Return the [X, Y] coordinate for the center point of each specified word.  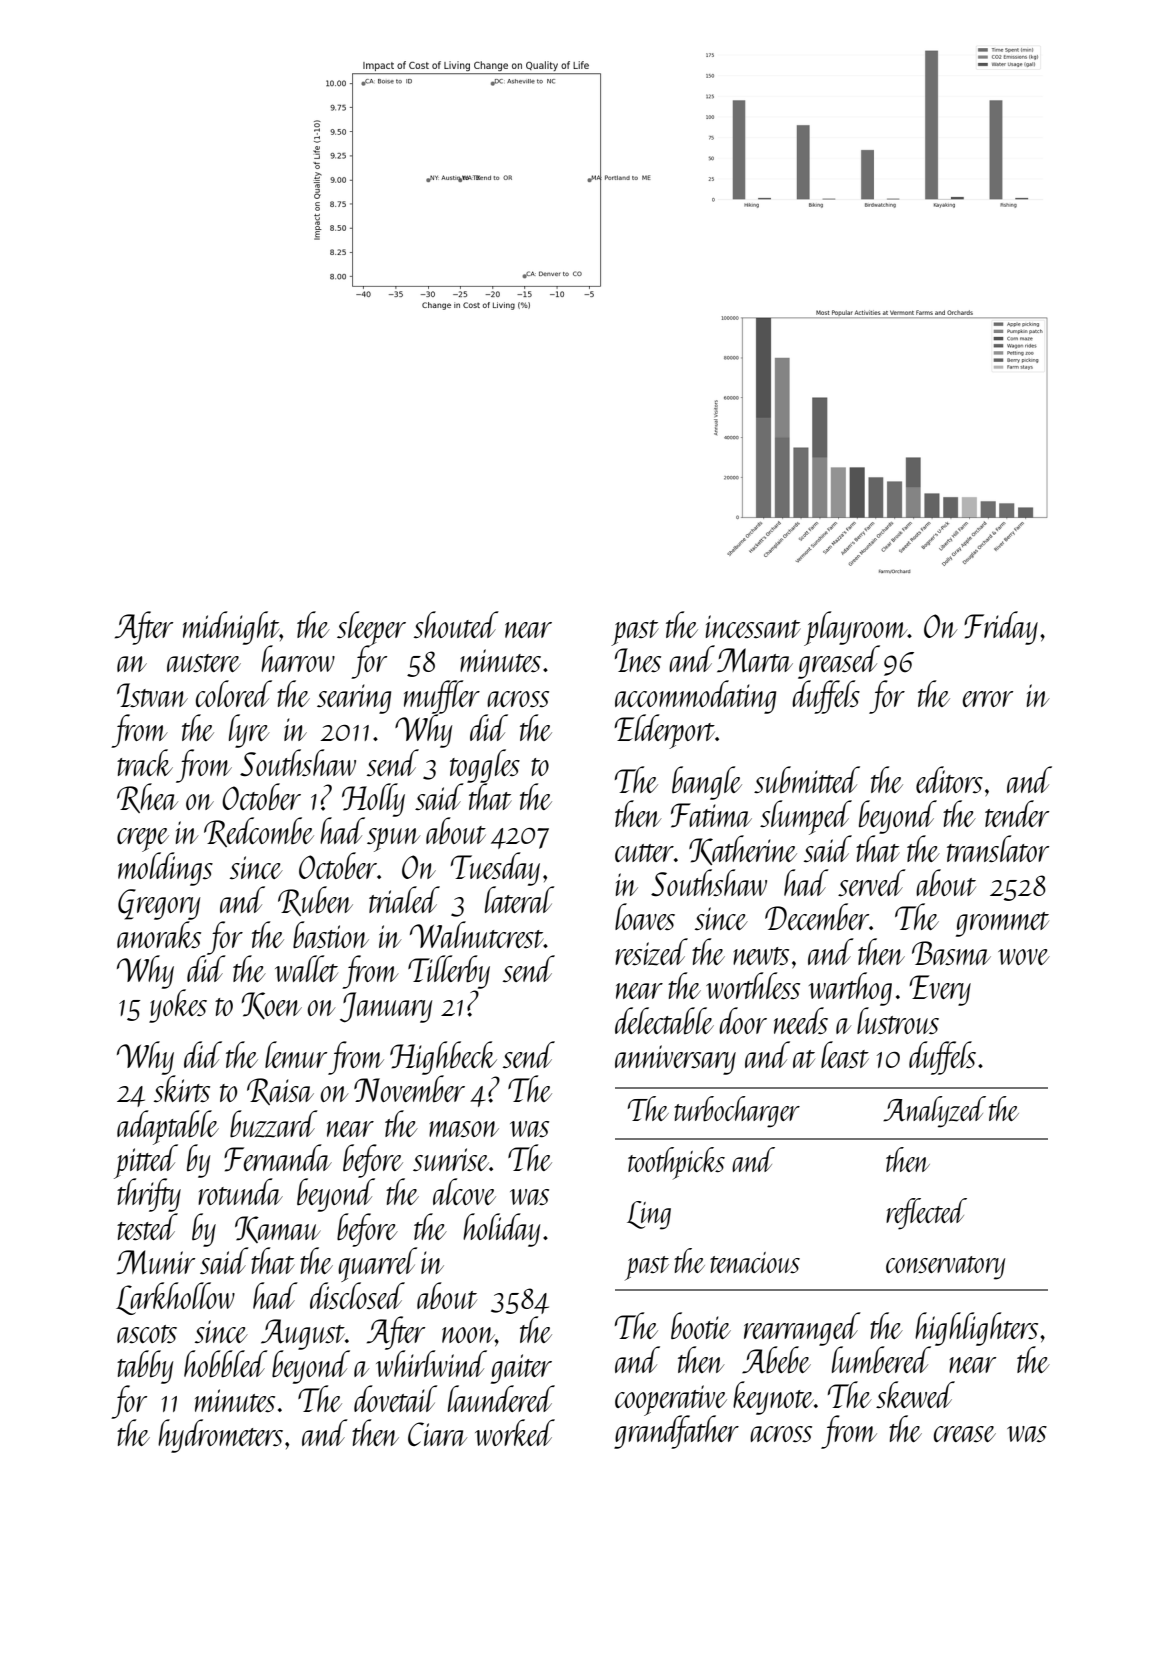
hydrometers [220, 1436]
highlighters [976, 1329]
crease [965, 1434]
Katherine [743, 850]
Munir [156, 1262]
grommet [1002, 924]
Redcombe [259, 832]
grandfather [676, 1432]
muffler [442, 697]
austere [204, 663]
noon [468, 1335]
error [987, 699]
